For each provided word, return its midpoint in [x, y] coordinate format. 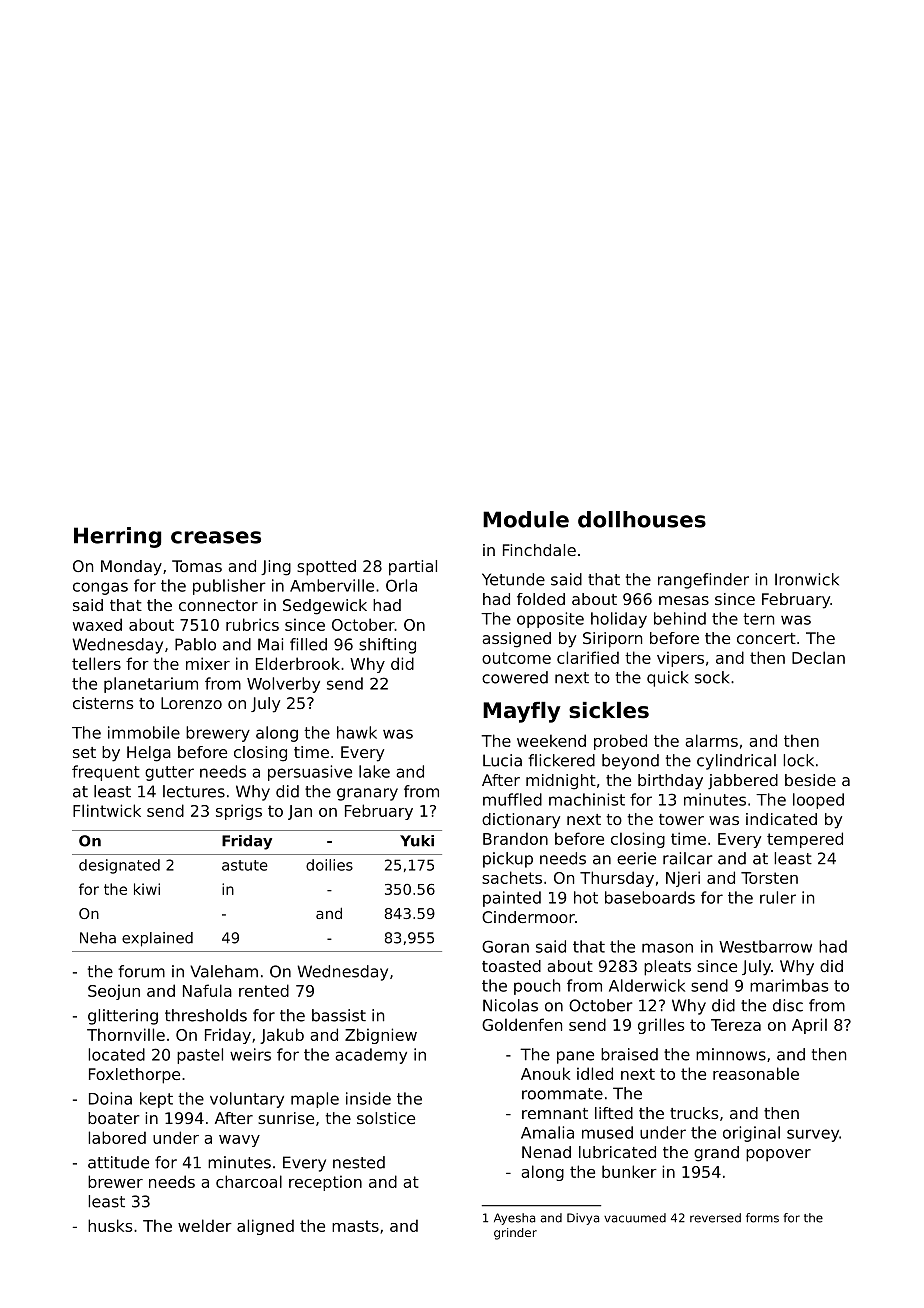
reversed [715, 1218]
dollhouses [642, 519]
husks [110, 1225]
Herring [117, 537]
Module [526, 519]
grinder [515, 1234]
